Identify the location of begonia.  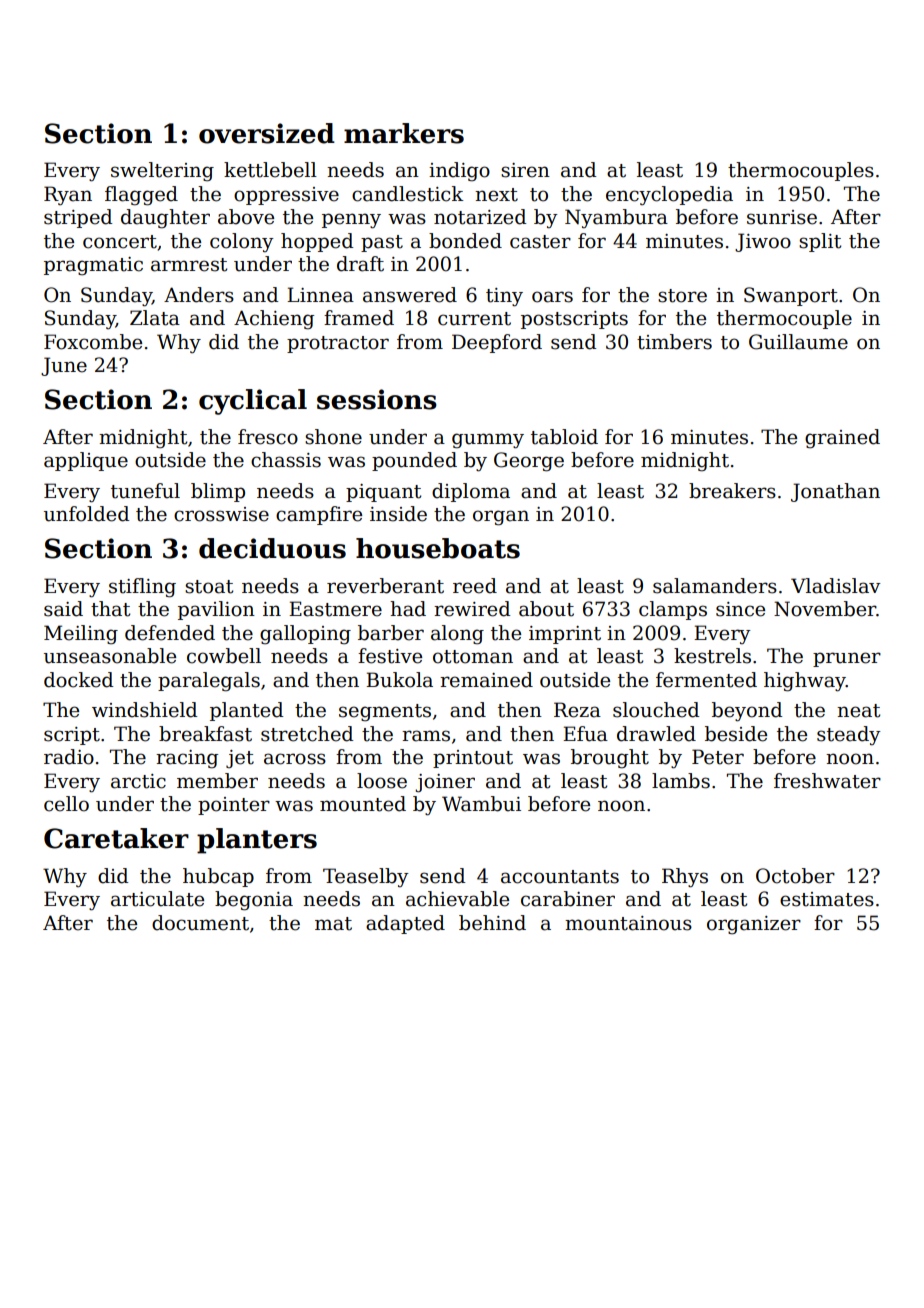
(254, 901).
